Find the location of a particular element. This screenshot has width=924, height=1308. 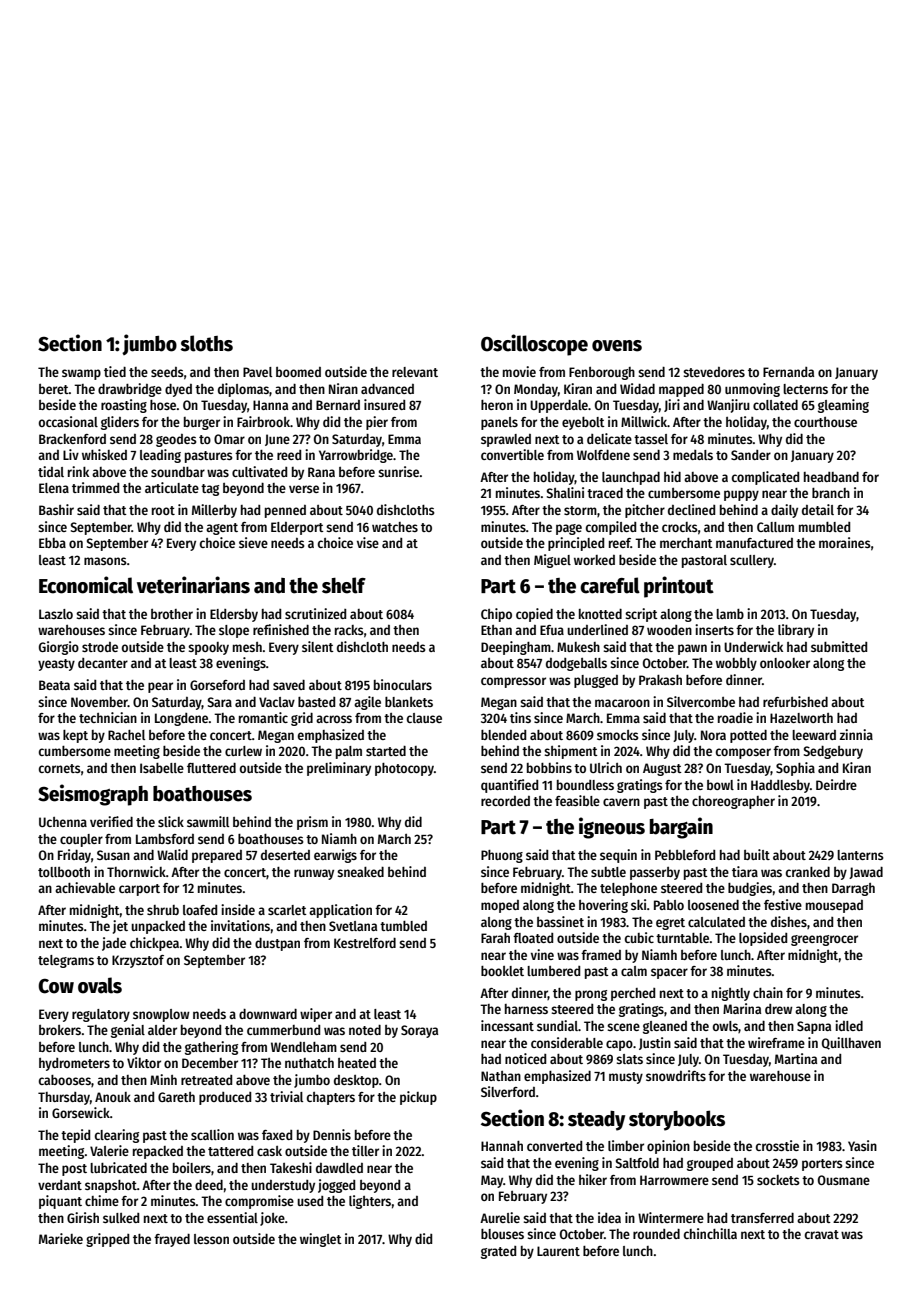

detail is located at coordinates (818, 509).
